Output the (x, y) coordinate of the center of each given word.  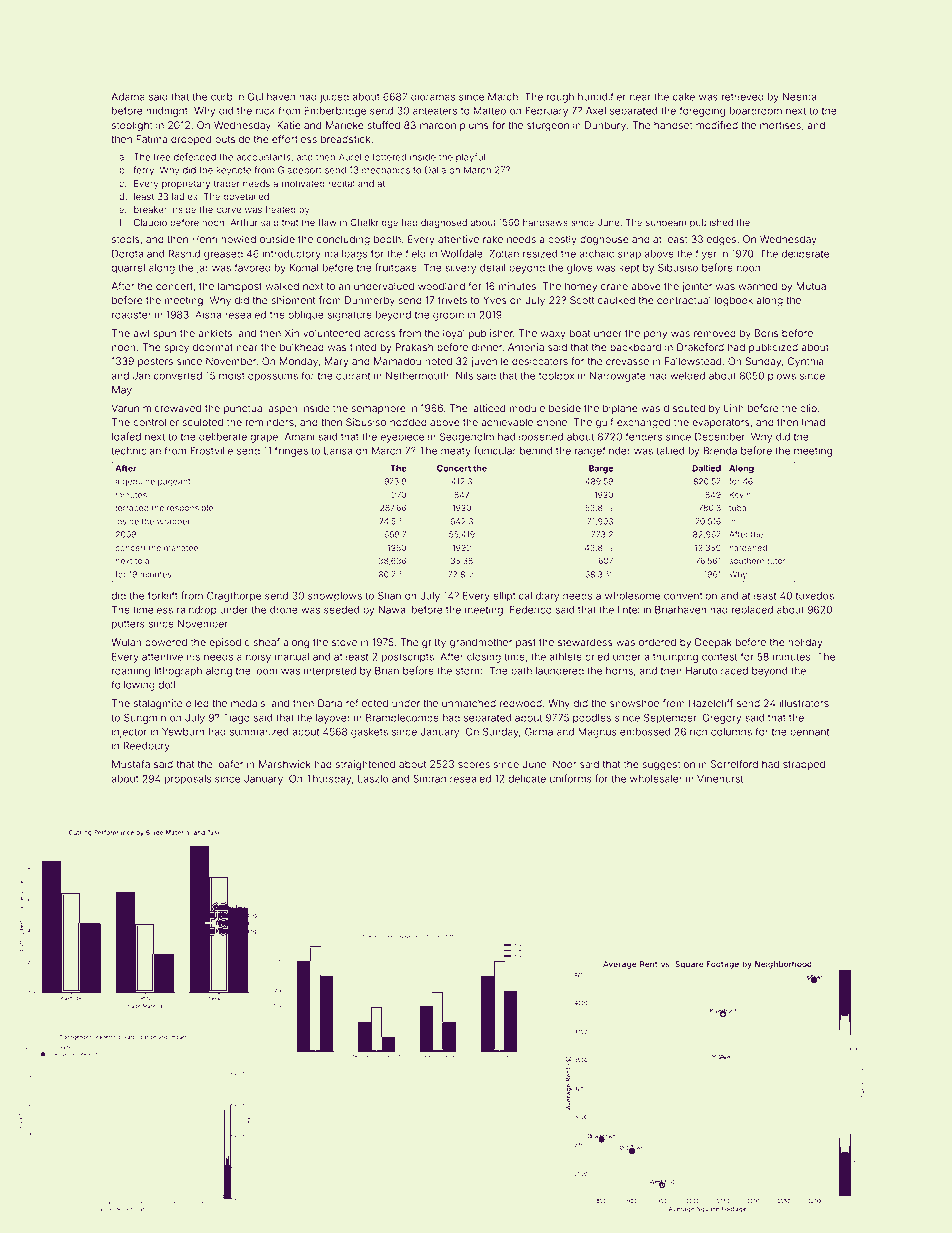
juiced (334, 98)
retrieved (742, 97)
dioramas (433, 97)
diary (547, 597)
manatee (181, 548)
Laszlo (373, 779)
